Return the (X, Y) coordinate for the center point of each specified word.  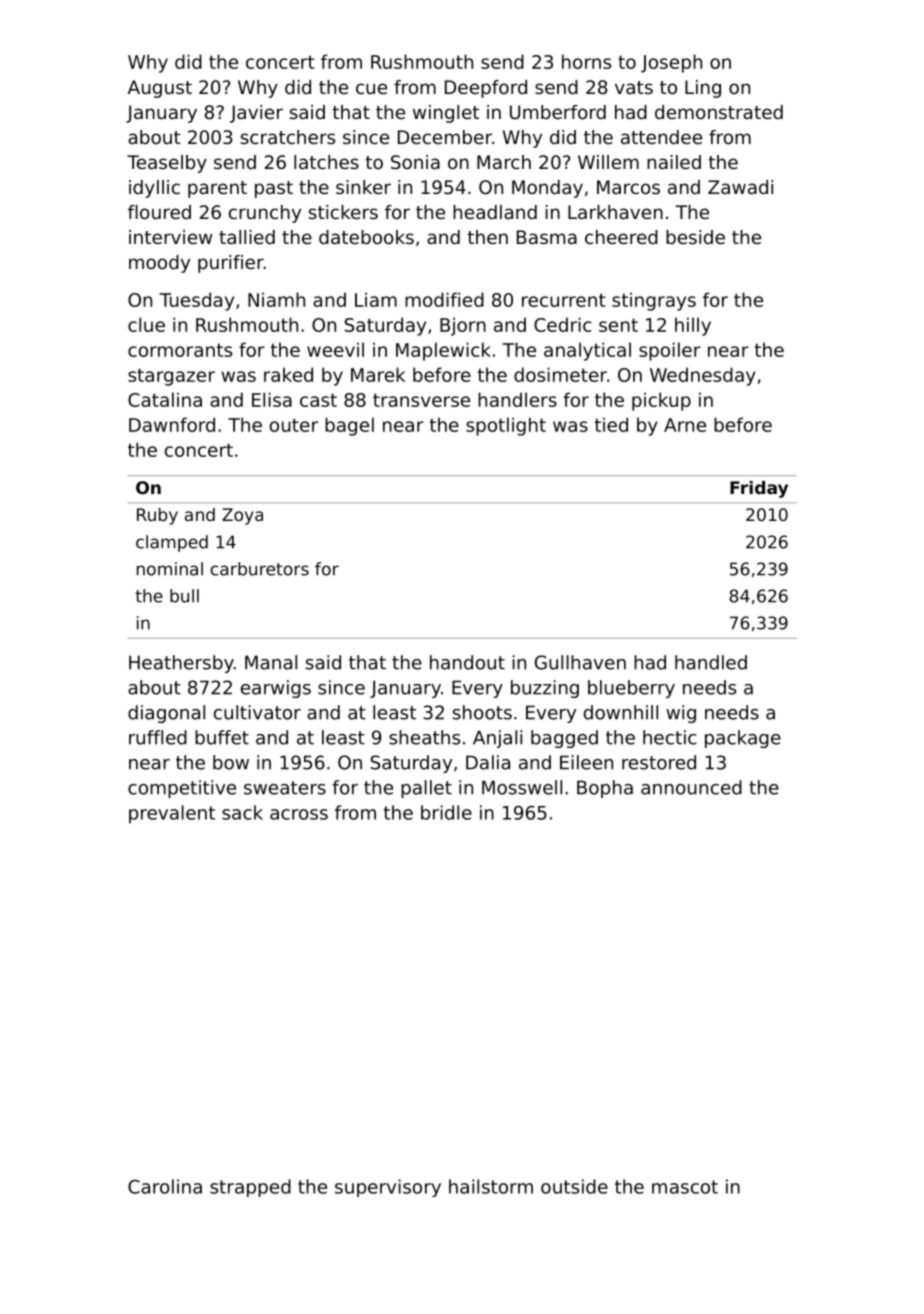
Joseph (671, 63)
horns (586, 61)
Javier (256, 114)
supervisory (388, 1188)
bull (184, 596)
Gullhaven (580, 662)
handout (467, 662)
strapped (250, 1188)
